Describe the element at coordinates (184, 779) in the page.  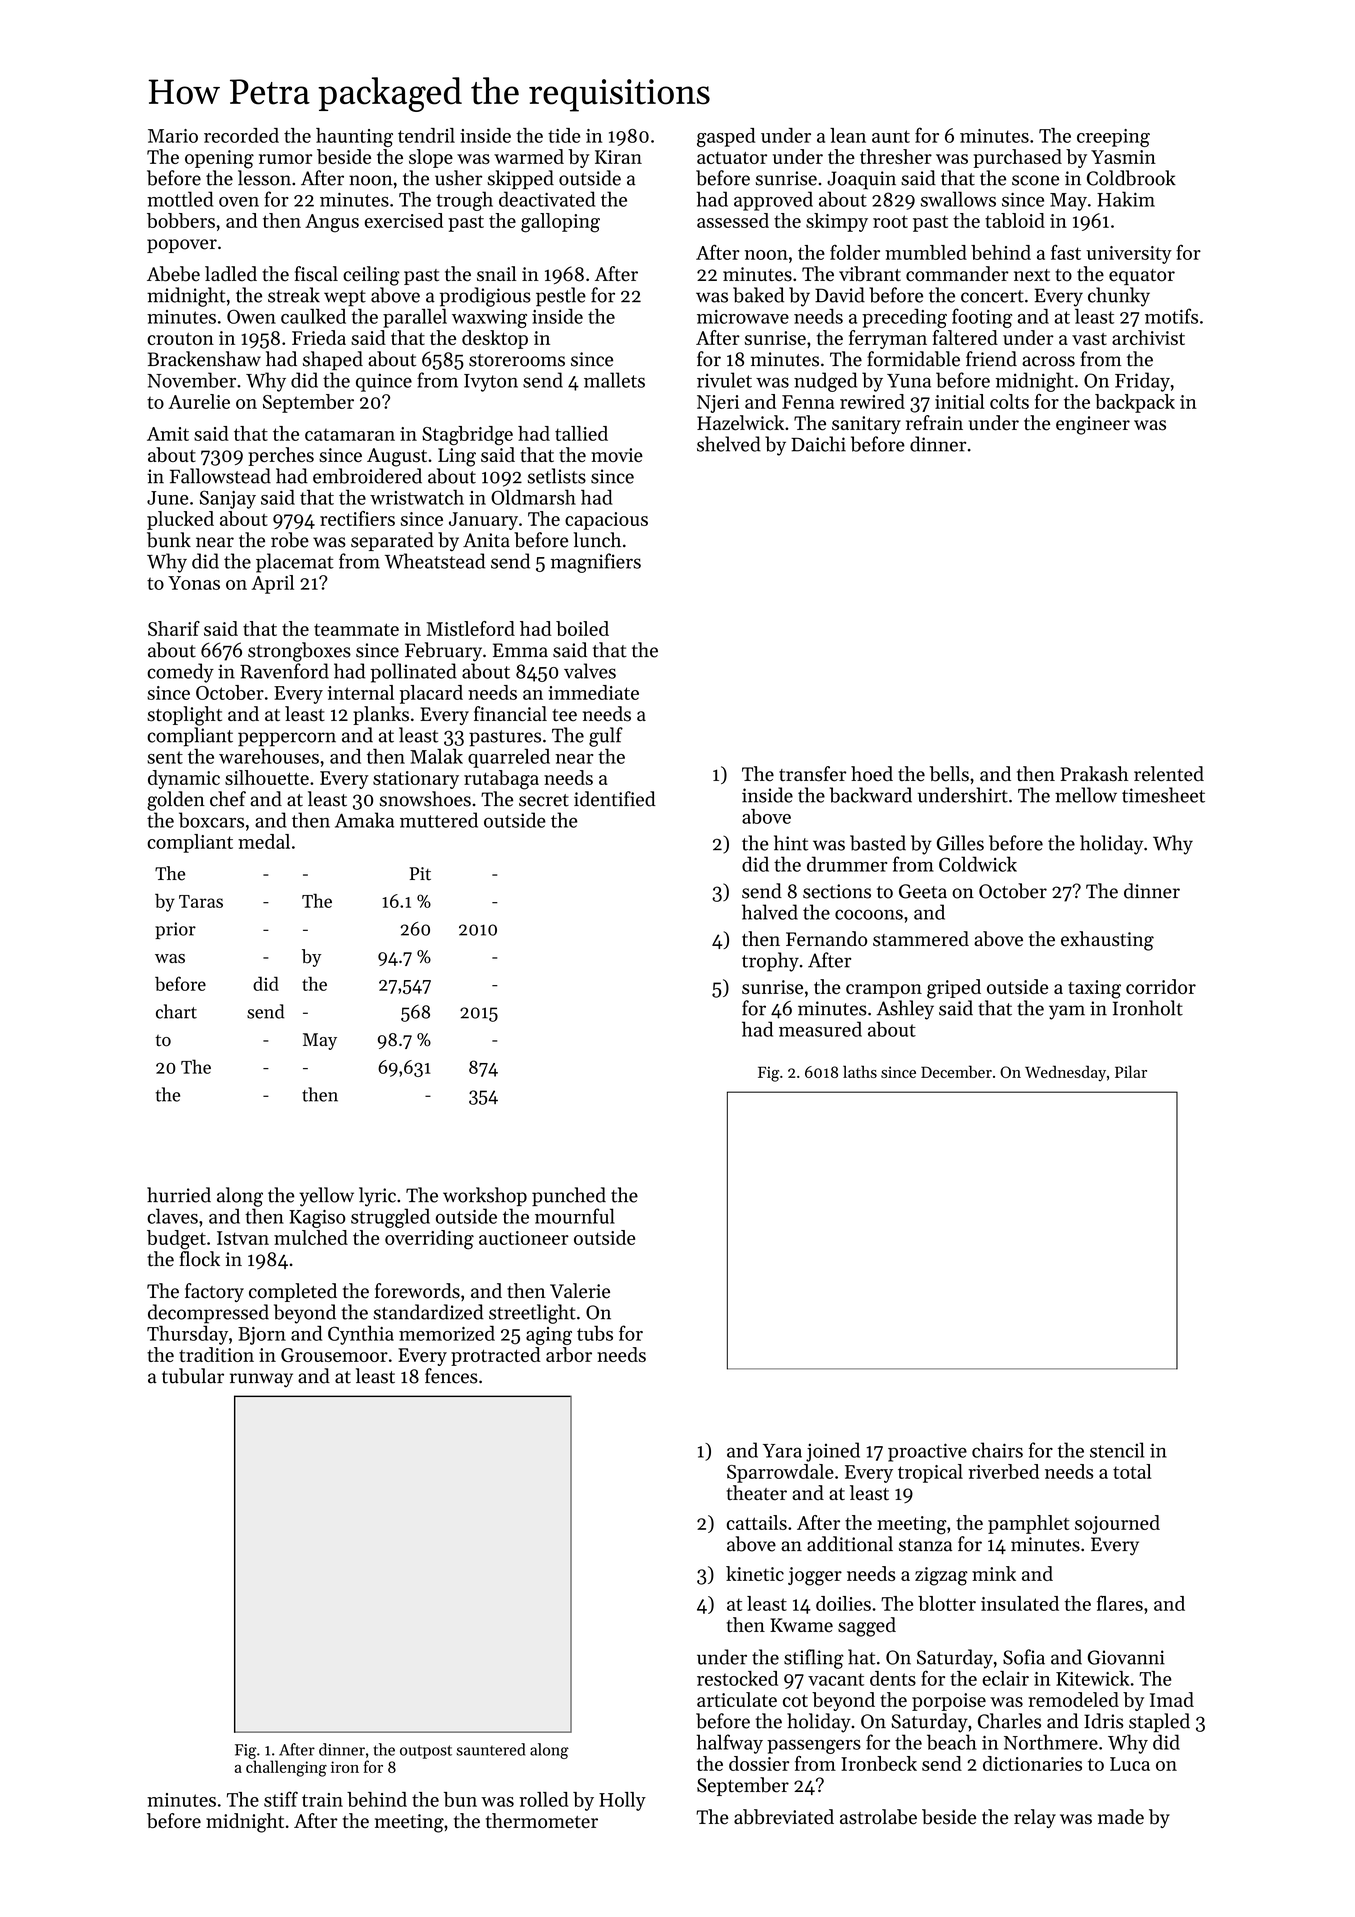
I see `dynamic` at that location.
